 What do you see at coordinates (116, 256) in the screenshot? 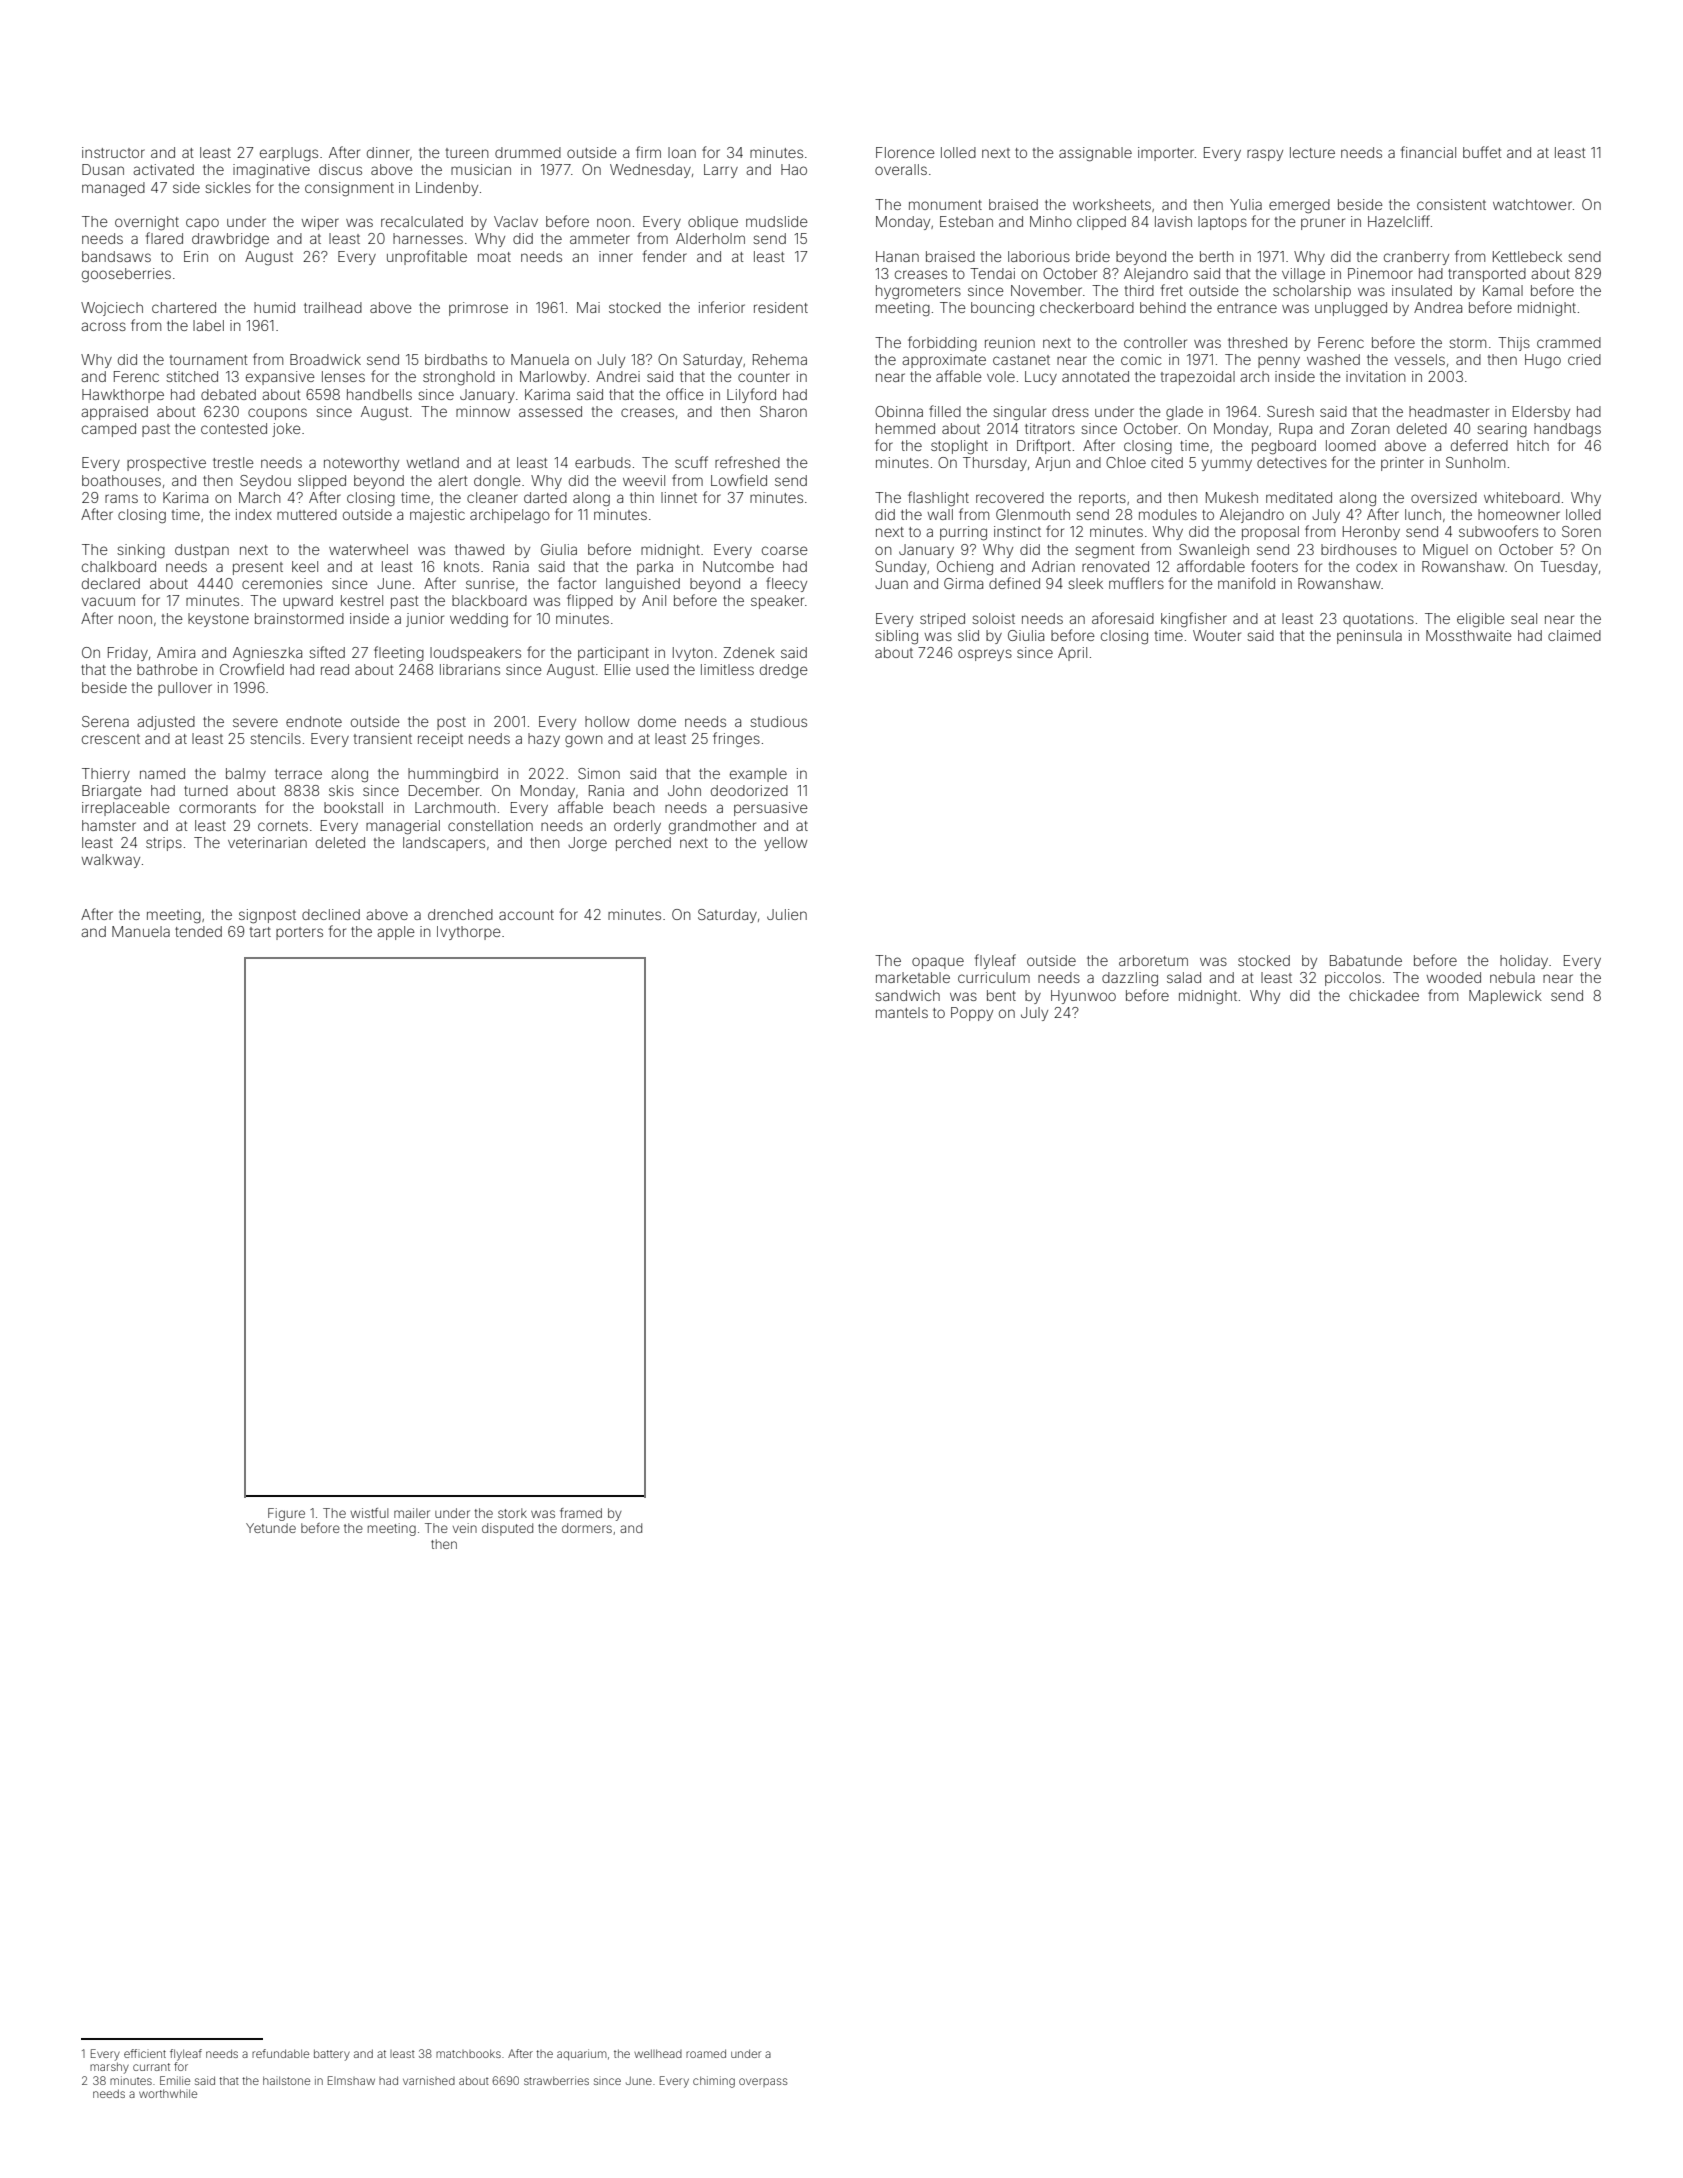
I see `bandsaws` at bounding box center [116, 256].
